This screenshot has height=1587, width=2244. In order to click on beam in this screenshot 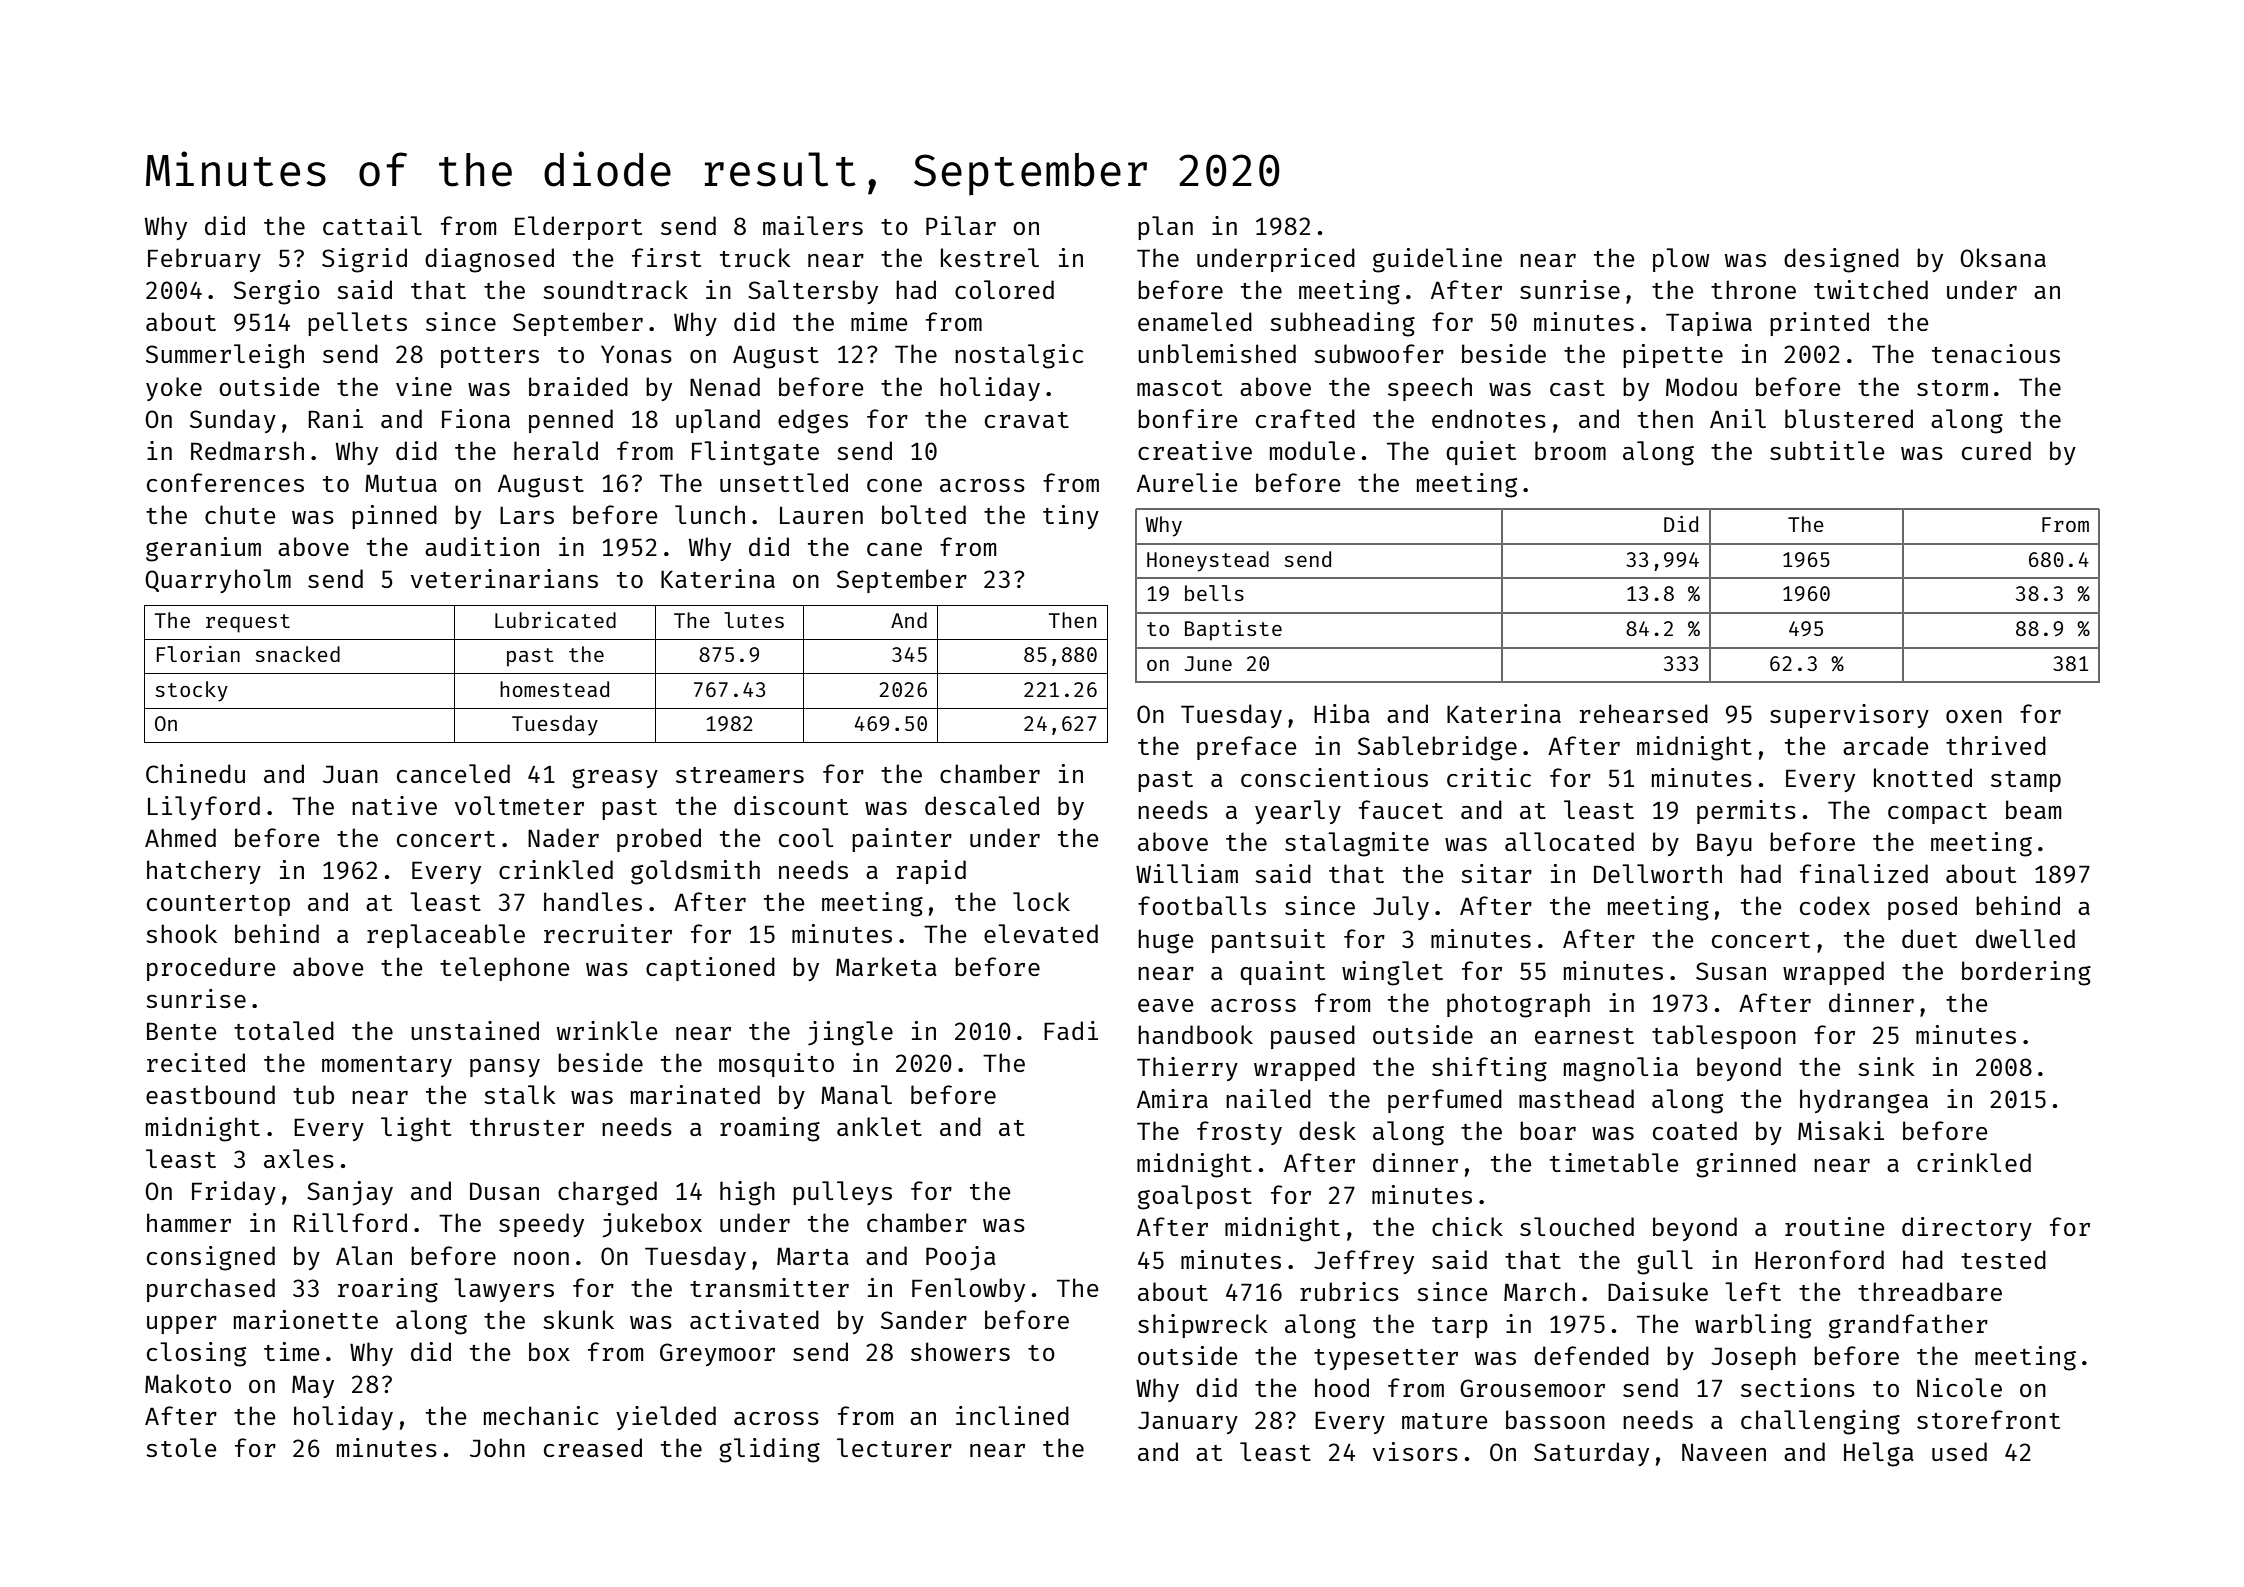, I will do `click(2033, 809)`.
